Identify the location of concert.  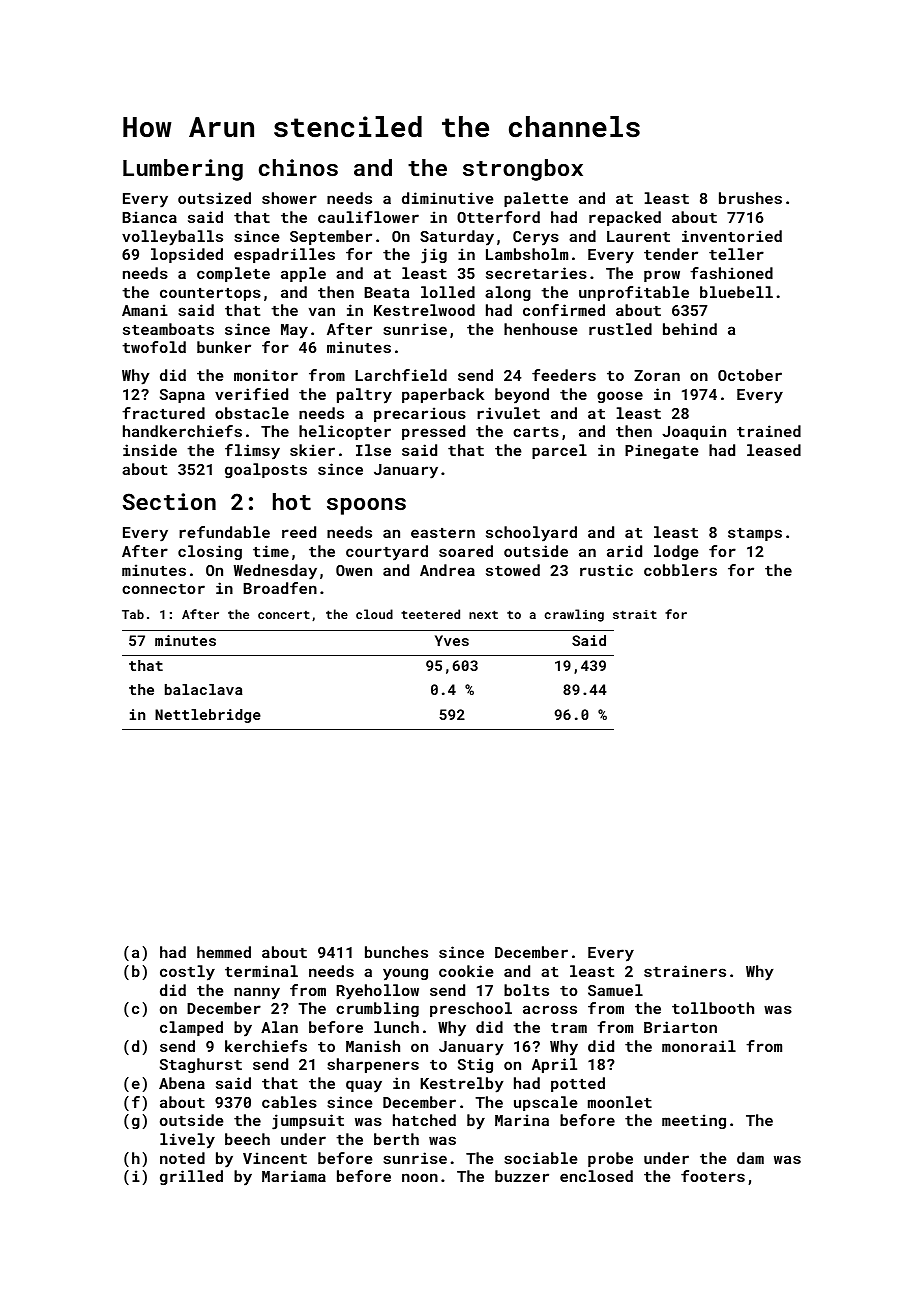
(284, 614).
